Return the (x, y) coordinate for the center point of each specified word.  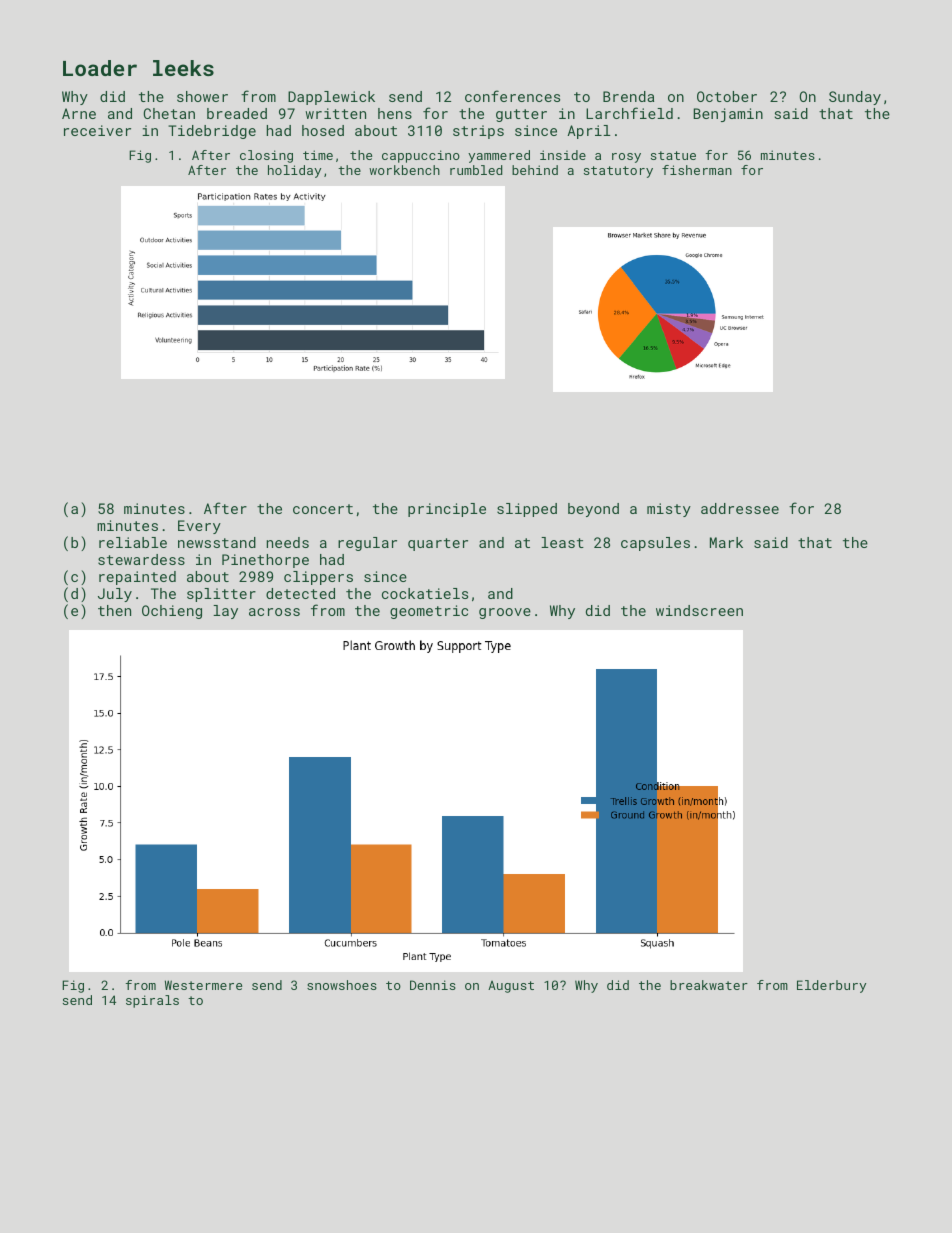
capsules (655, 544)
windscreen (699, 610)
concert (323, 509)
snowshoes (342, 985)
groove (505, 613)
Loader (100, 68)
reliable (133, 542)
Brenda (628, 96)
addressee (740, 508)
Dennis (433, 985)
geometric (429, 612)
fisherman (697, 170)
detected (300, 593)
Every (199, 527)
